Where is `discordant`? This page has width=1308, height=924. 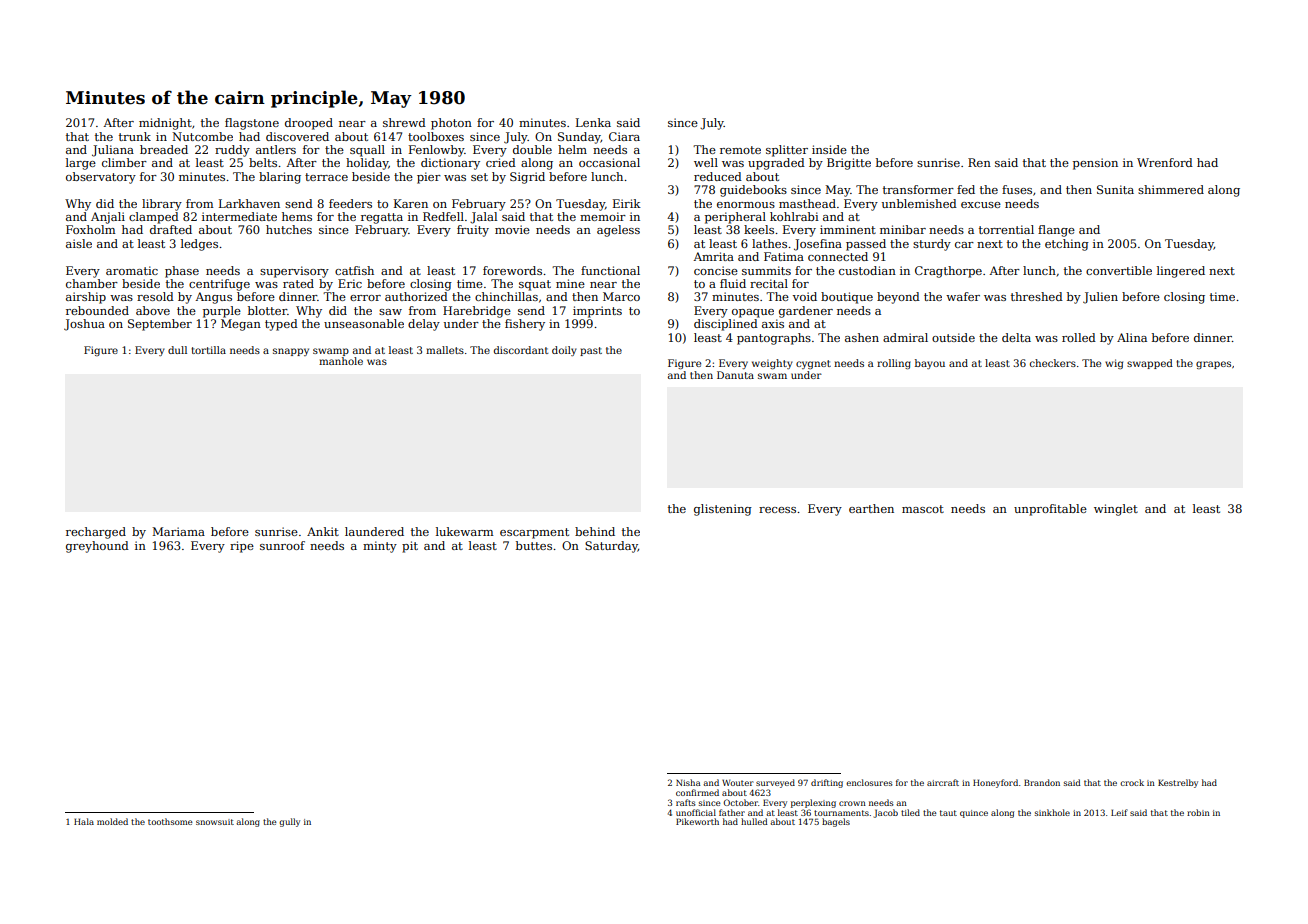 discordant is located at coordinates (521, 350).
